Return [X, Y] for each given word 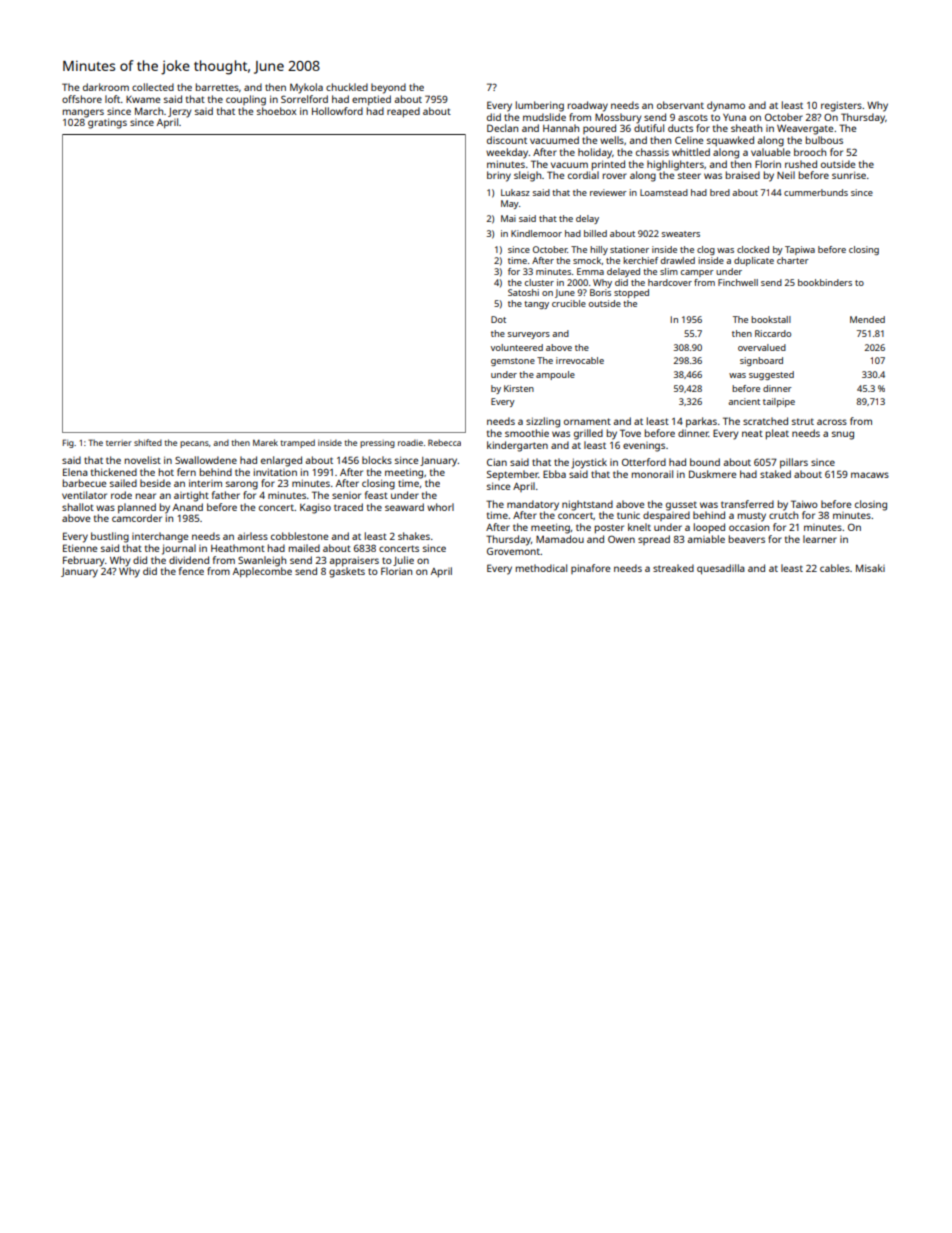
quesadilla [721, 569]
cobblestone [299, 536]
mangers [83, 113]
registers [841, 106]
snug [843, 435]
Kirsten [519, 388]
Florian [396, 571]
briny [499, 176]
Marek [265, 442]
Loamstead [664, 192]
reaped [403, 112]
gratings [107, 123]
